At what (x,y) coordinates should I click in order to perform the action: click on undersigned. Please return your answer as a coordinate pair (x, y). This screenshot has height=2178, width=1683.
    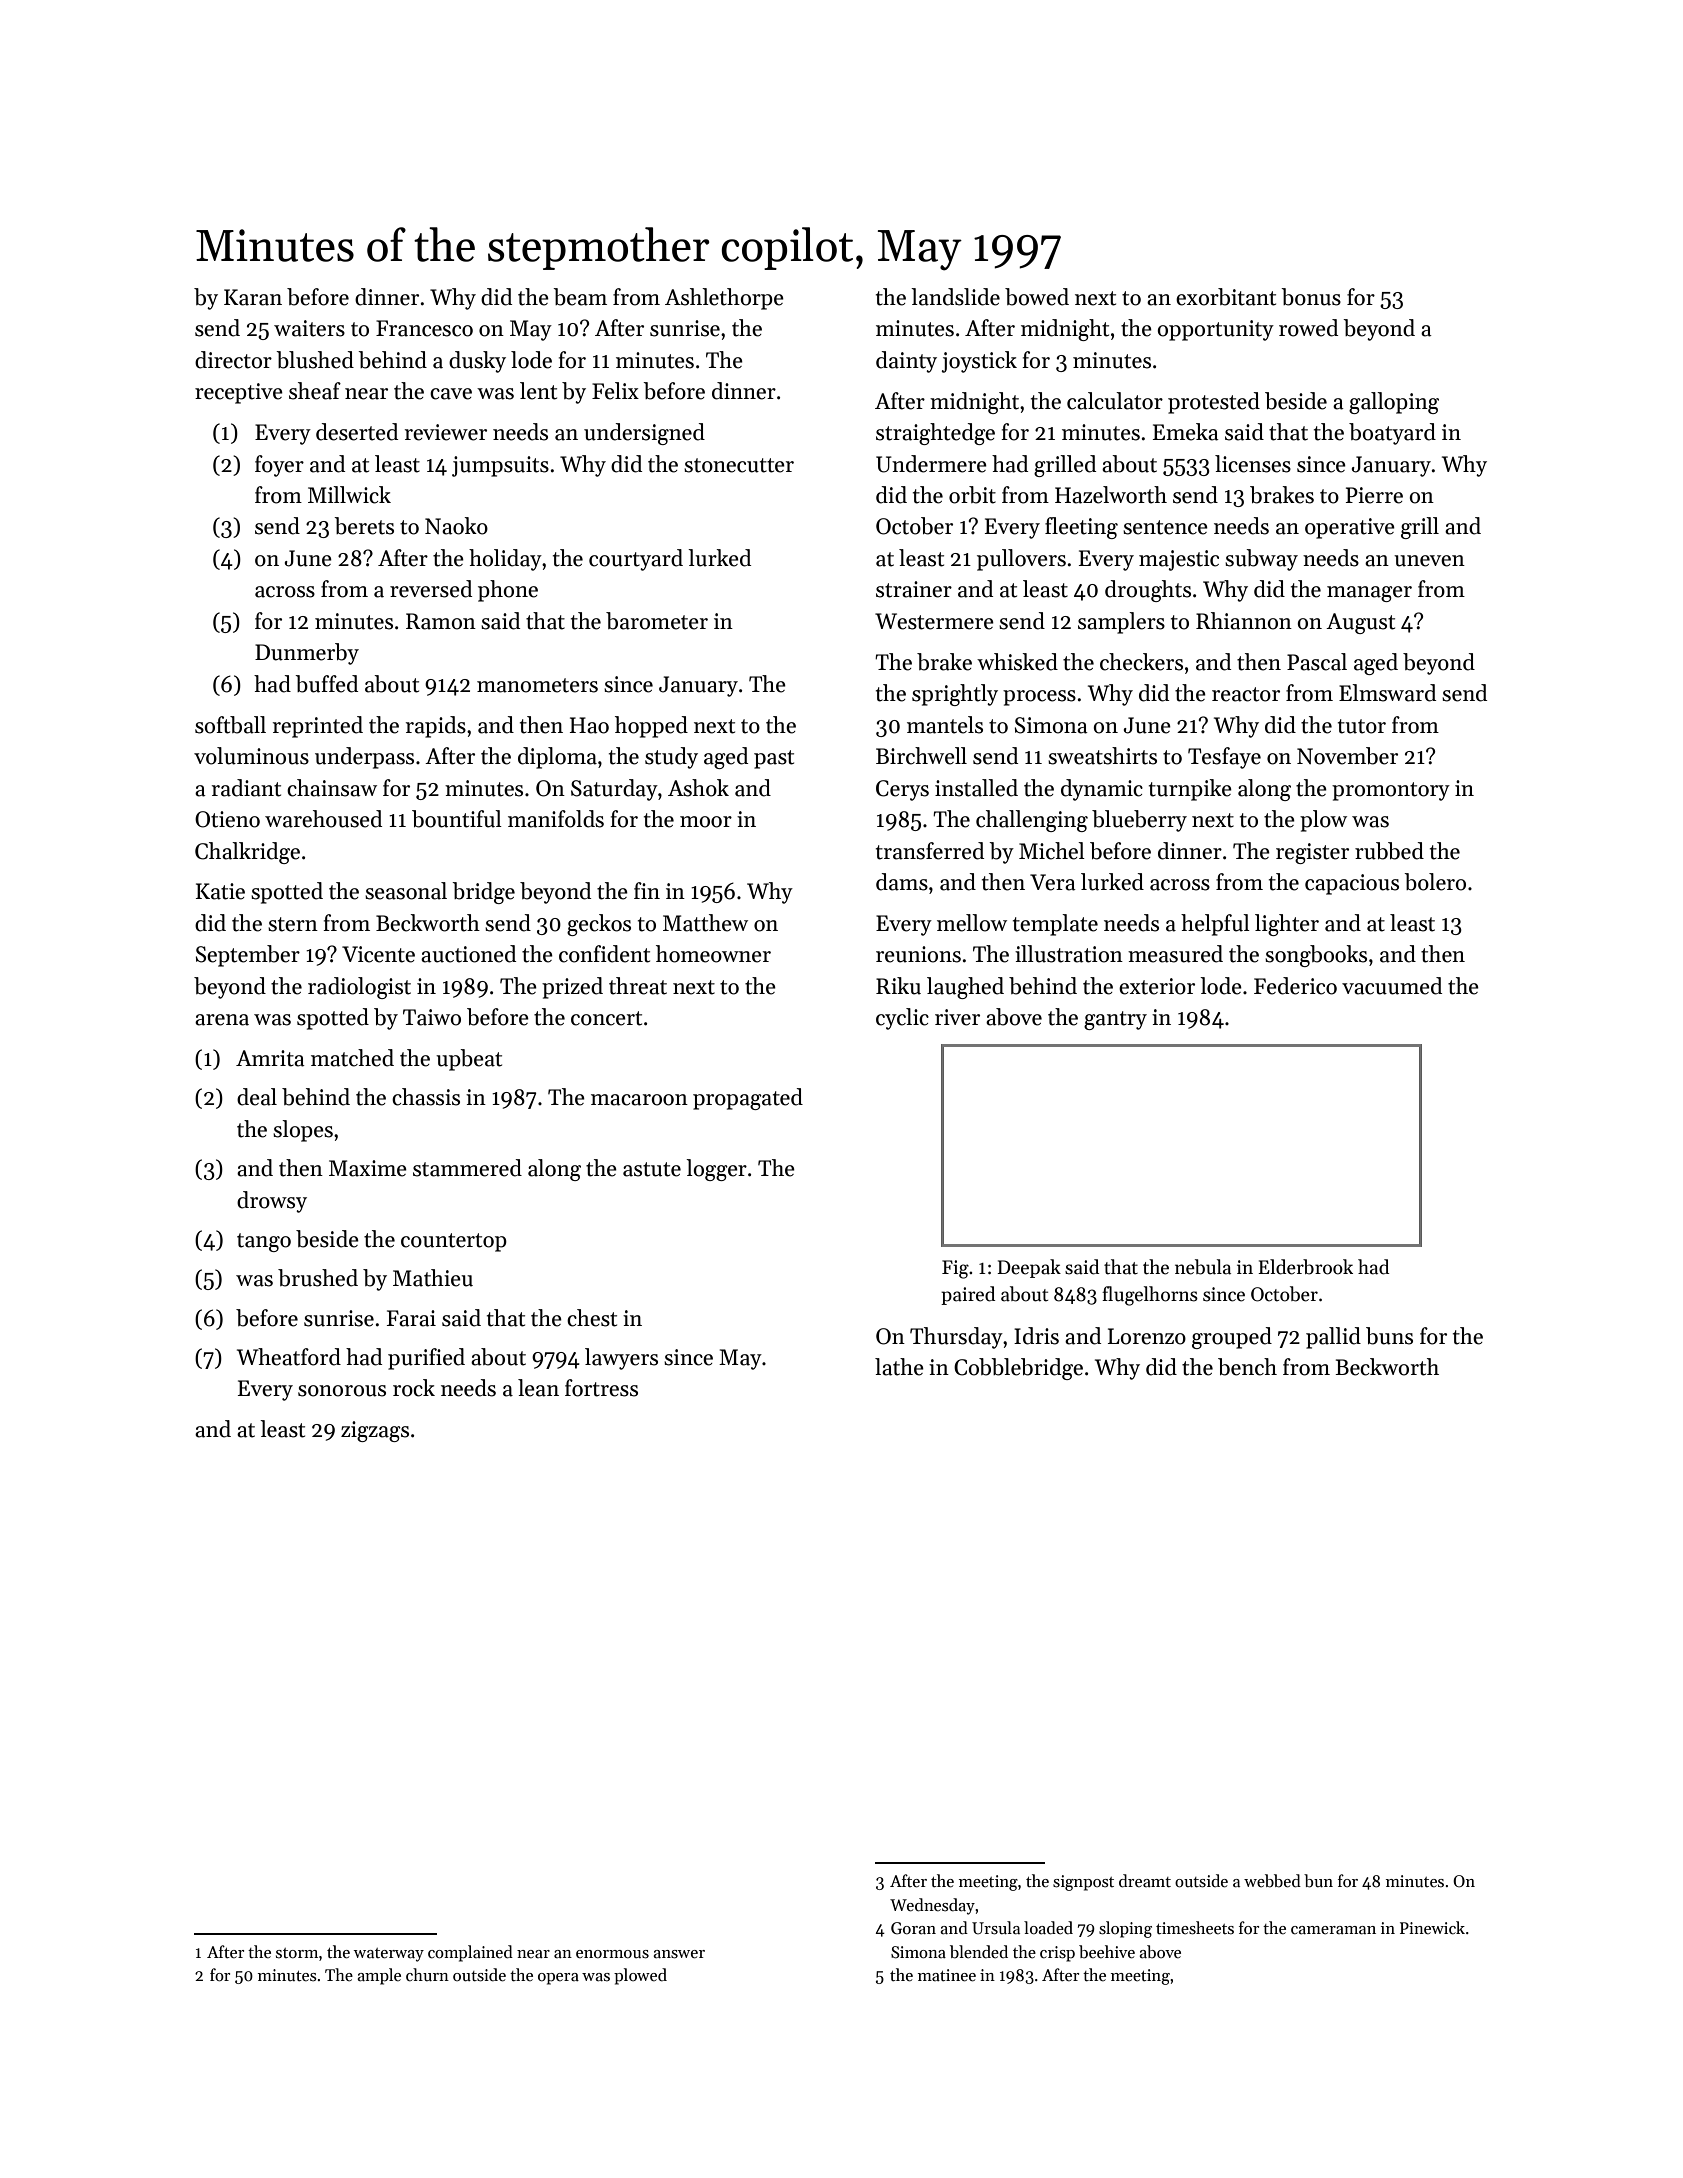
    Looking at the image, I should click on (644, 434).
